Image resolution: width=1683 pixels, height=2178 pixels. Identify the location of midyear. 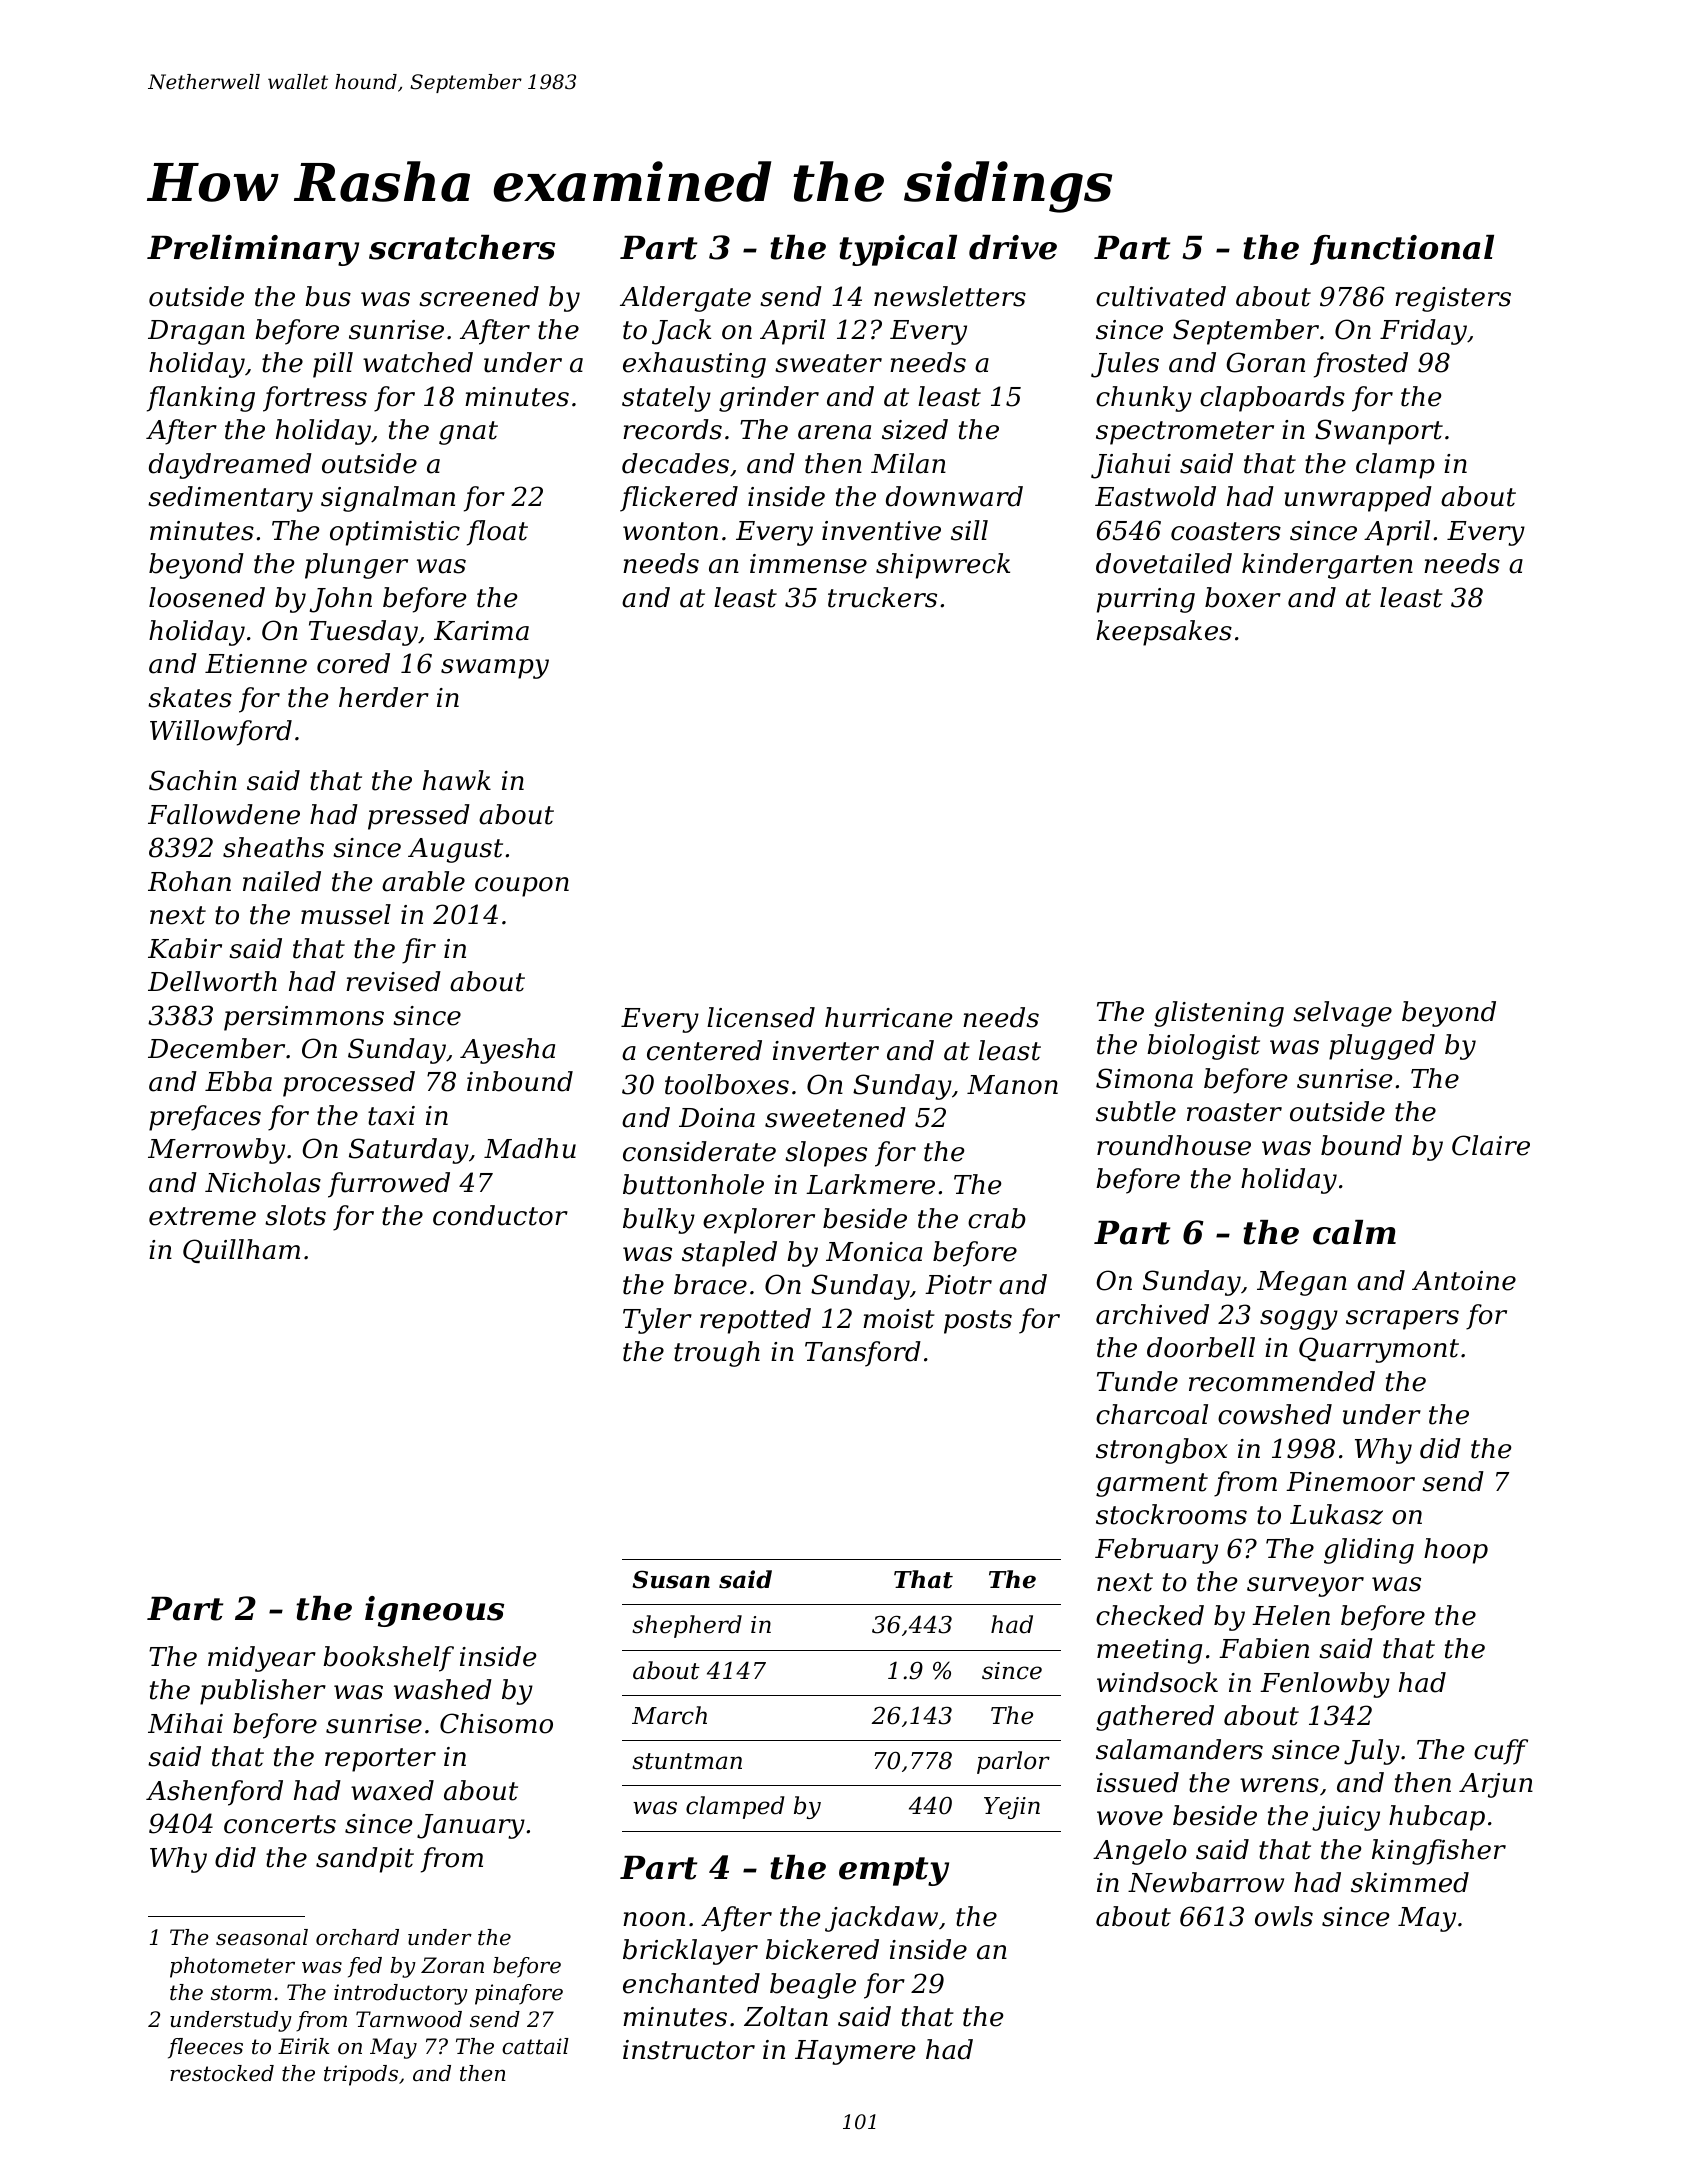
(262, 1659).
